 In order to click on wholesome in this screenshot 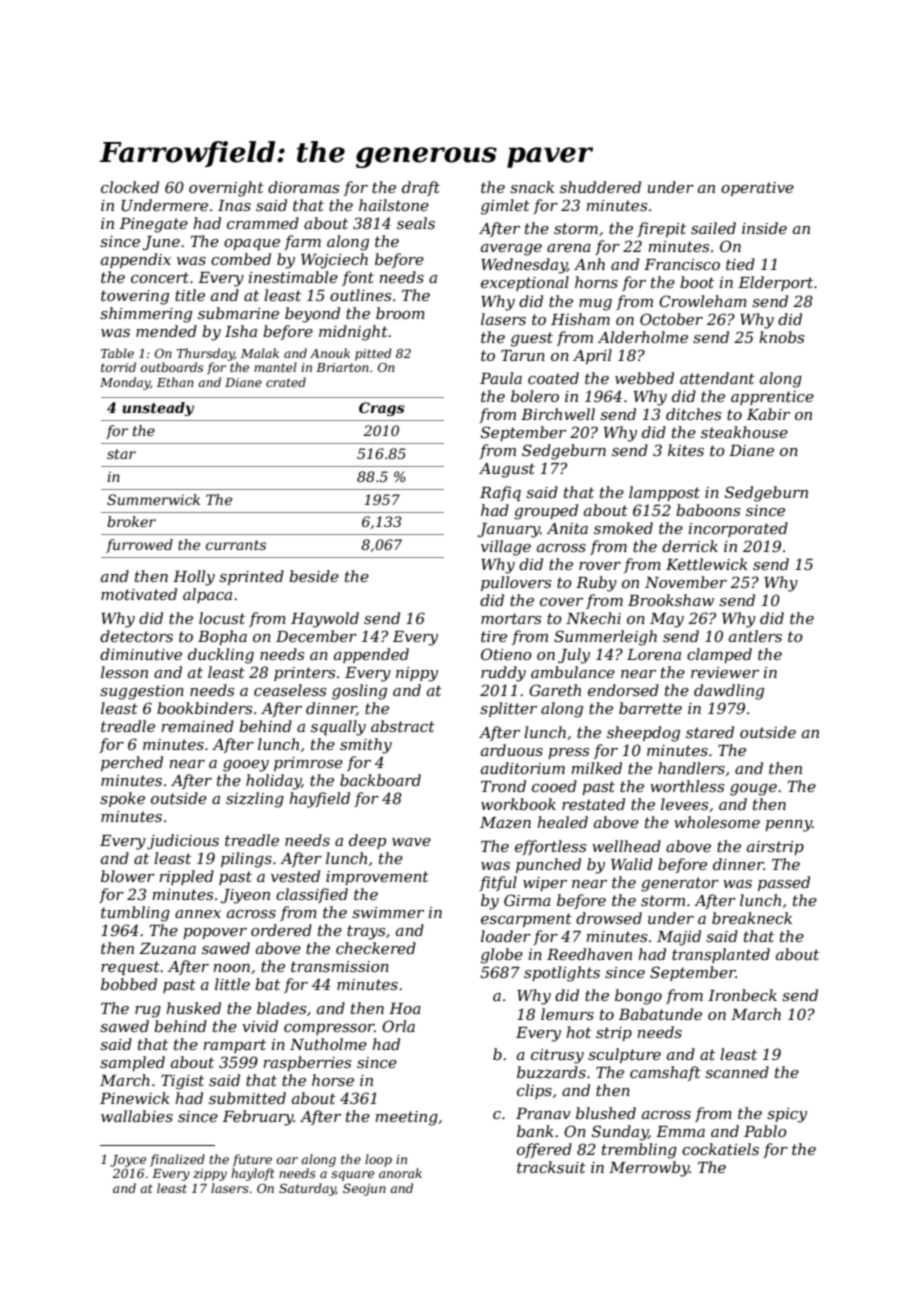, I will do `click(717, 822)`.
